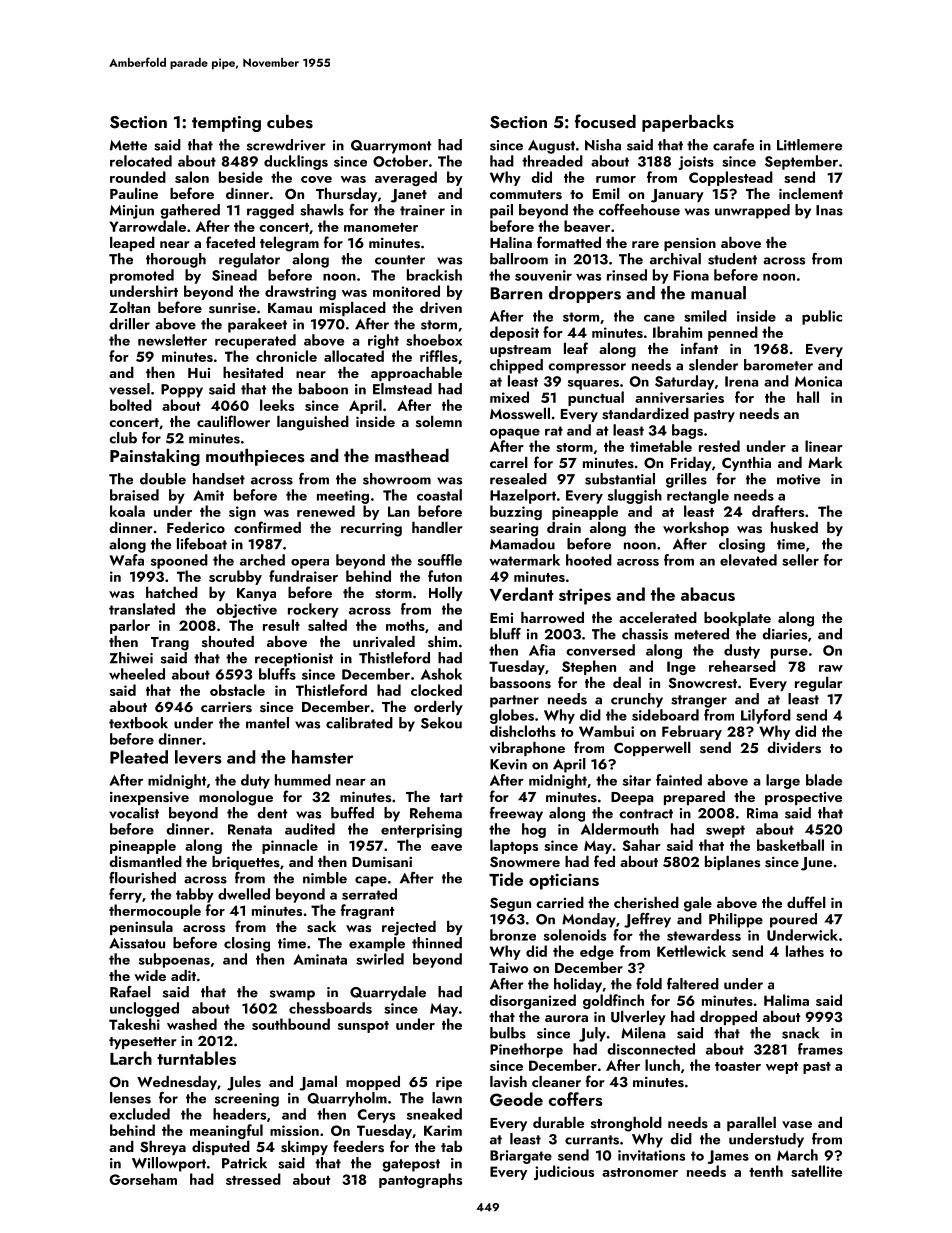 The width and height of the page is (952, 1233). Describe the element at coordinates (131, 1058) in the page. I see `Larch` at that location.
